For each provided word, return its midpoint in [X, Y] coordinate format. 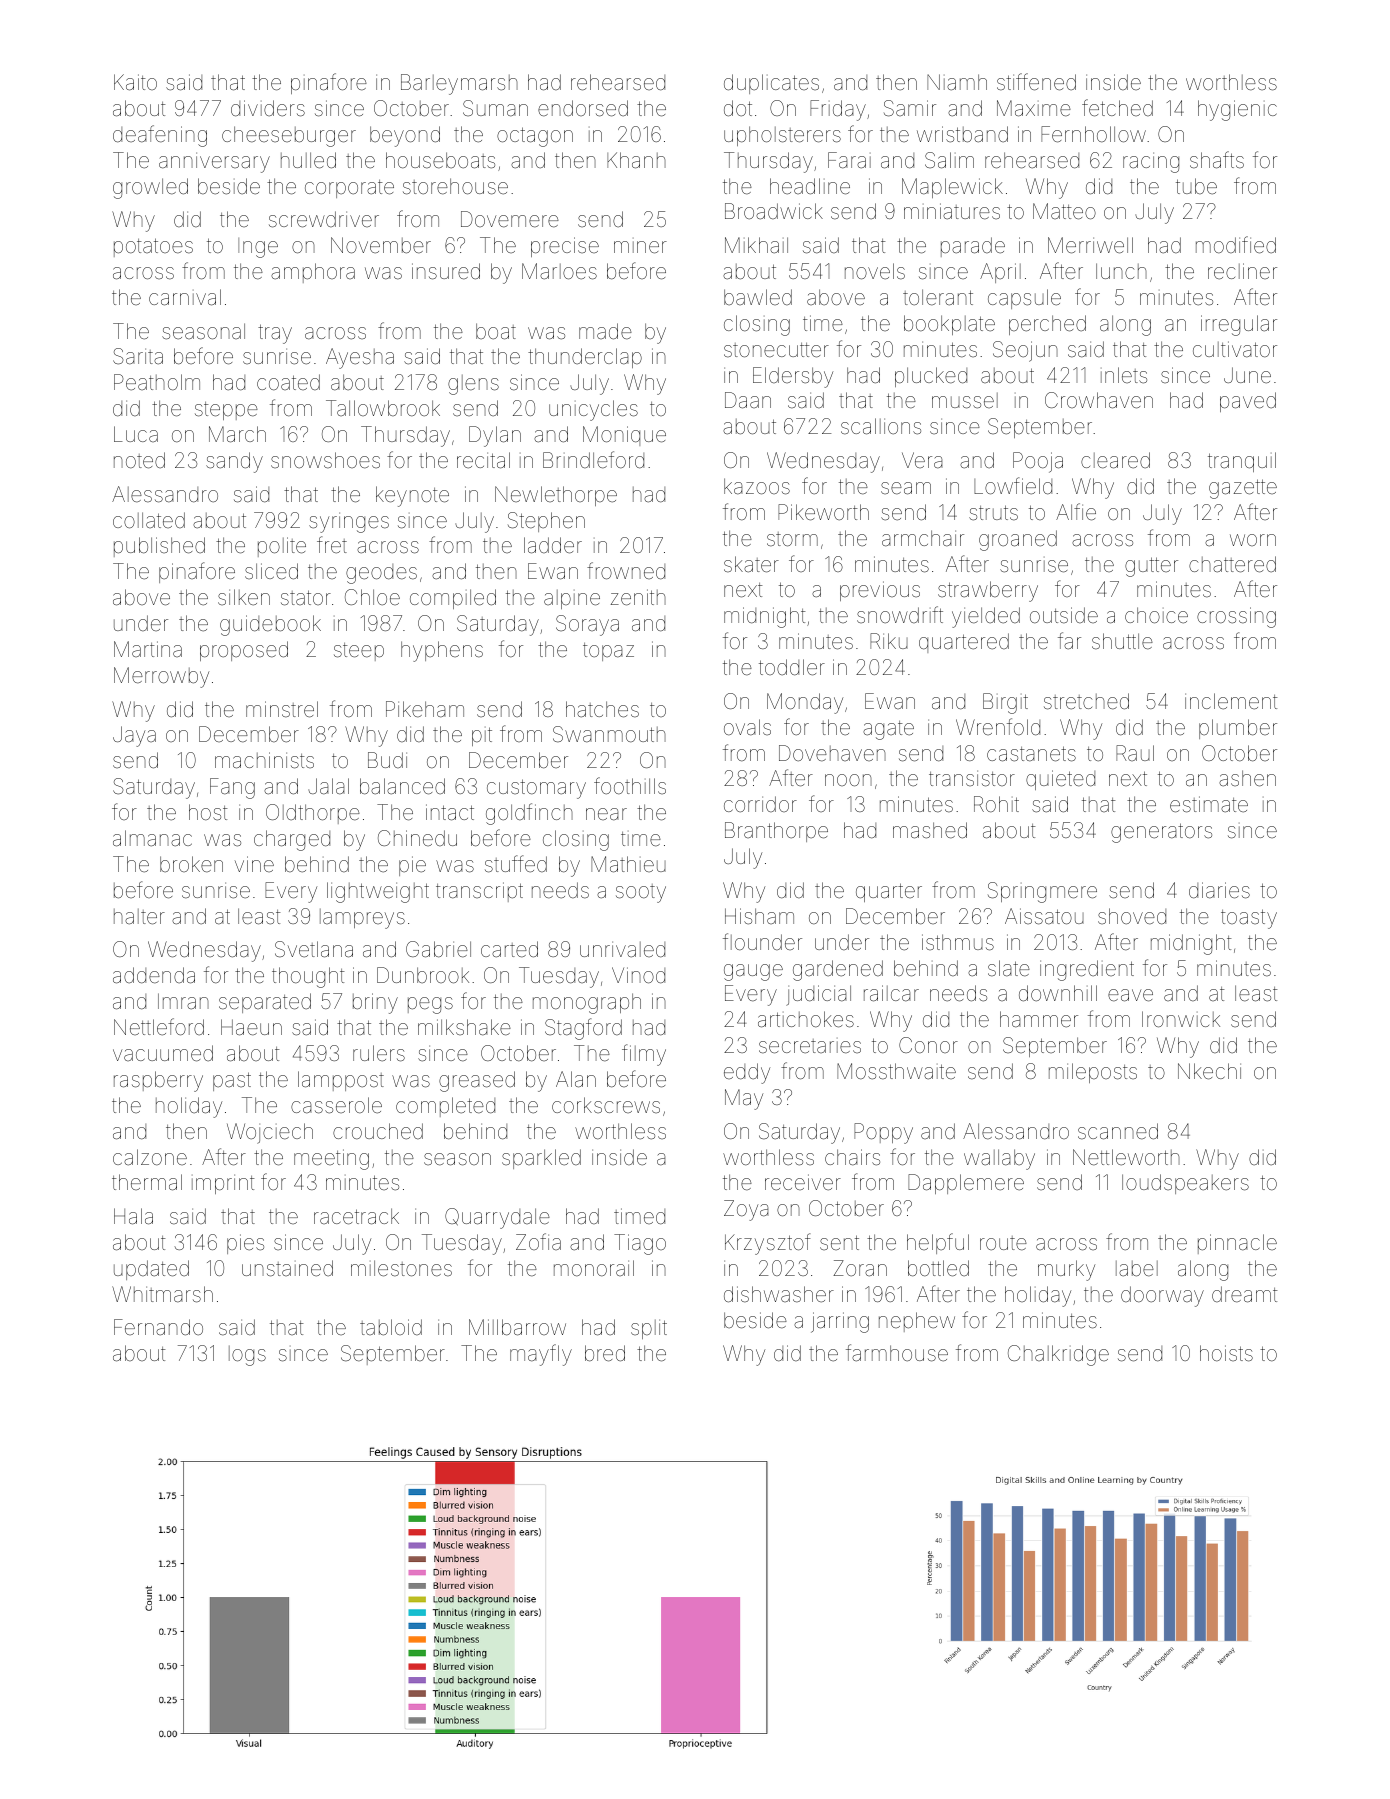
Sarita [138, 356]
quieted [1060, 780]
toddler [792, 667]
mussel [965, 401]
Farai [849, 160]
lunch [1121, 271]
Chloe [372, 597]
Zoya [746, 1210]
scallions [881, 426]
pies [245, 1244]
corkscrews [606, 1105]
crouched [378, 1131]
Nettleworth [1126, 1157]
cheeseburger [289, 136]
